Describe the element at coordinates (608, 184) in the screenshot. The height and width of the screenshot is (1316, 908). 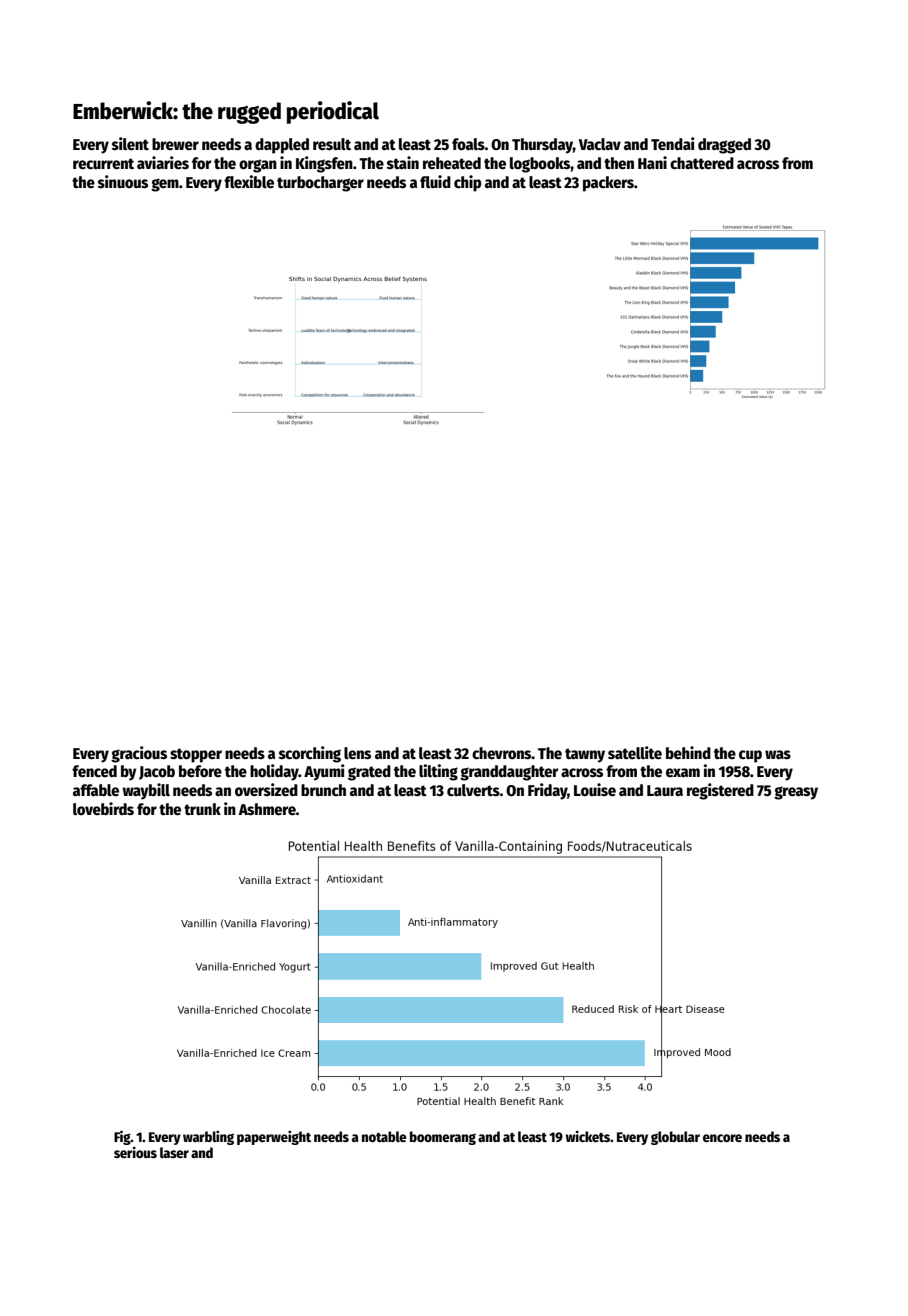
I see `packers` at that location.
